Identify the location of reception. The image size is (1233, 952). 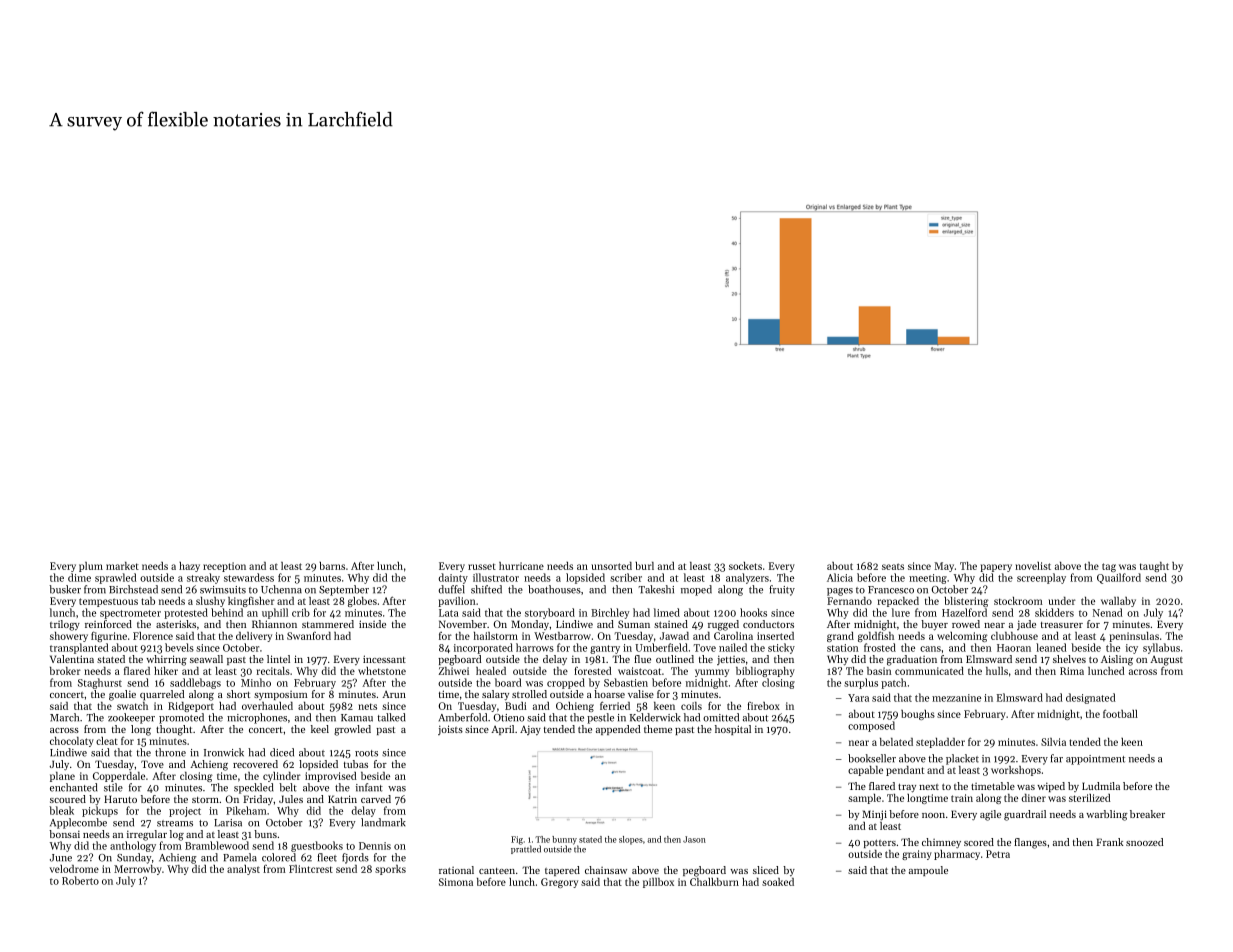
(224, 567).
